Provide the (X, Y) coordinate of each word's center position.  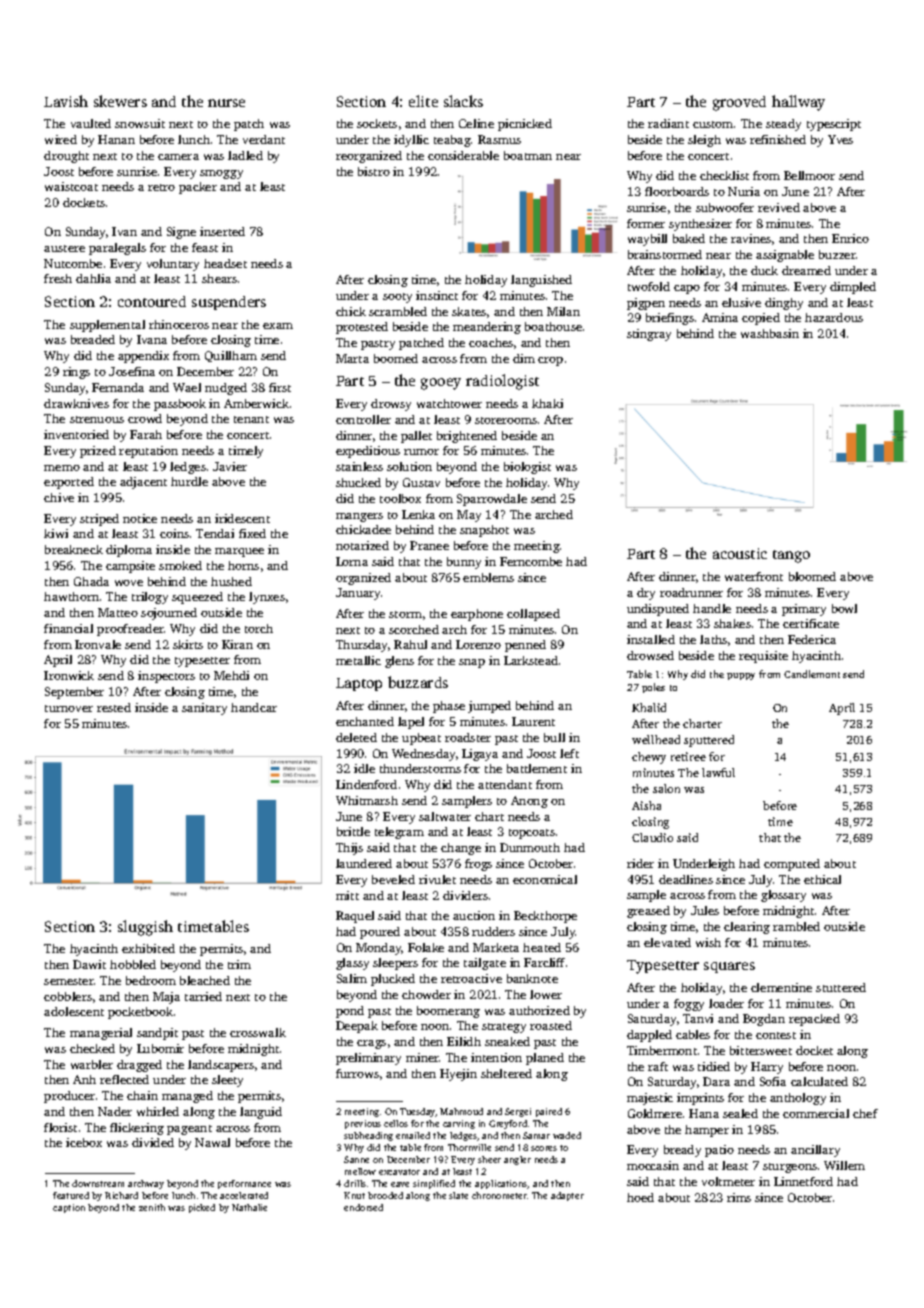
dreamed (806, 270)
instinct (437, 295)
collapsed (533, 615)
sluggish (145, 928)
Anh (84, 1079)
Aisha (646, 805)
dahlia (93, 278)
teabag (452, 141)
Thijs (349, 849)
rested (114, 707)
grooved (739, 103)
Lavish (66, 101)
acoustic (740, 553)
